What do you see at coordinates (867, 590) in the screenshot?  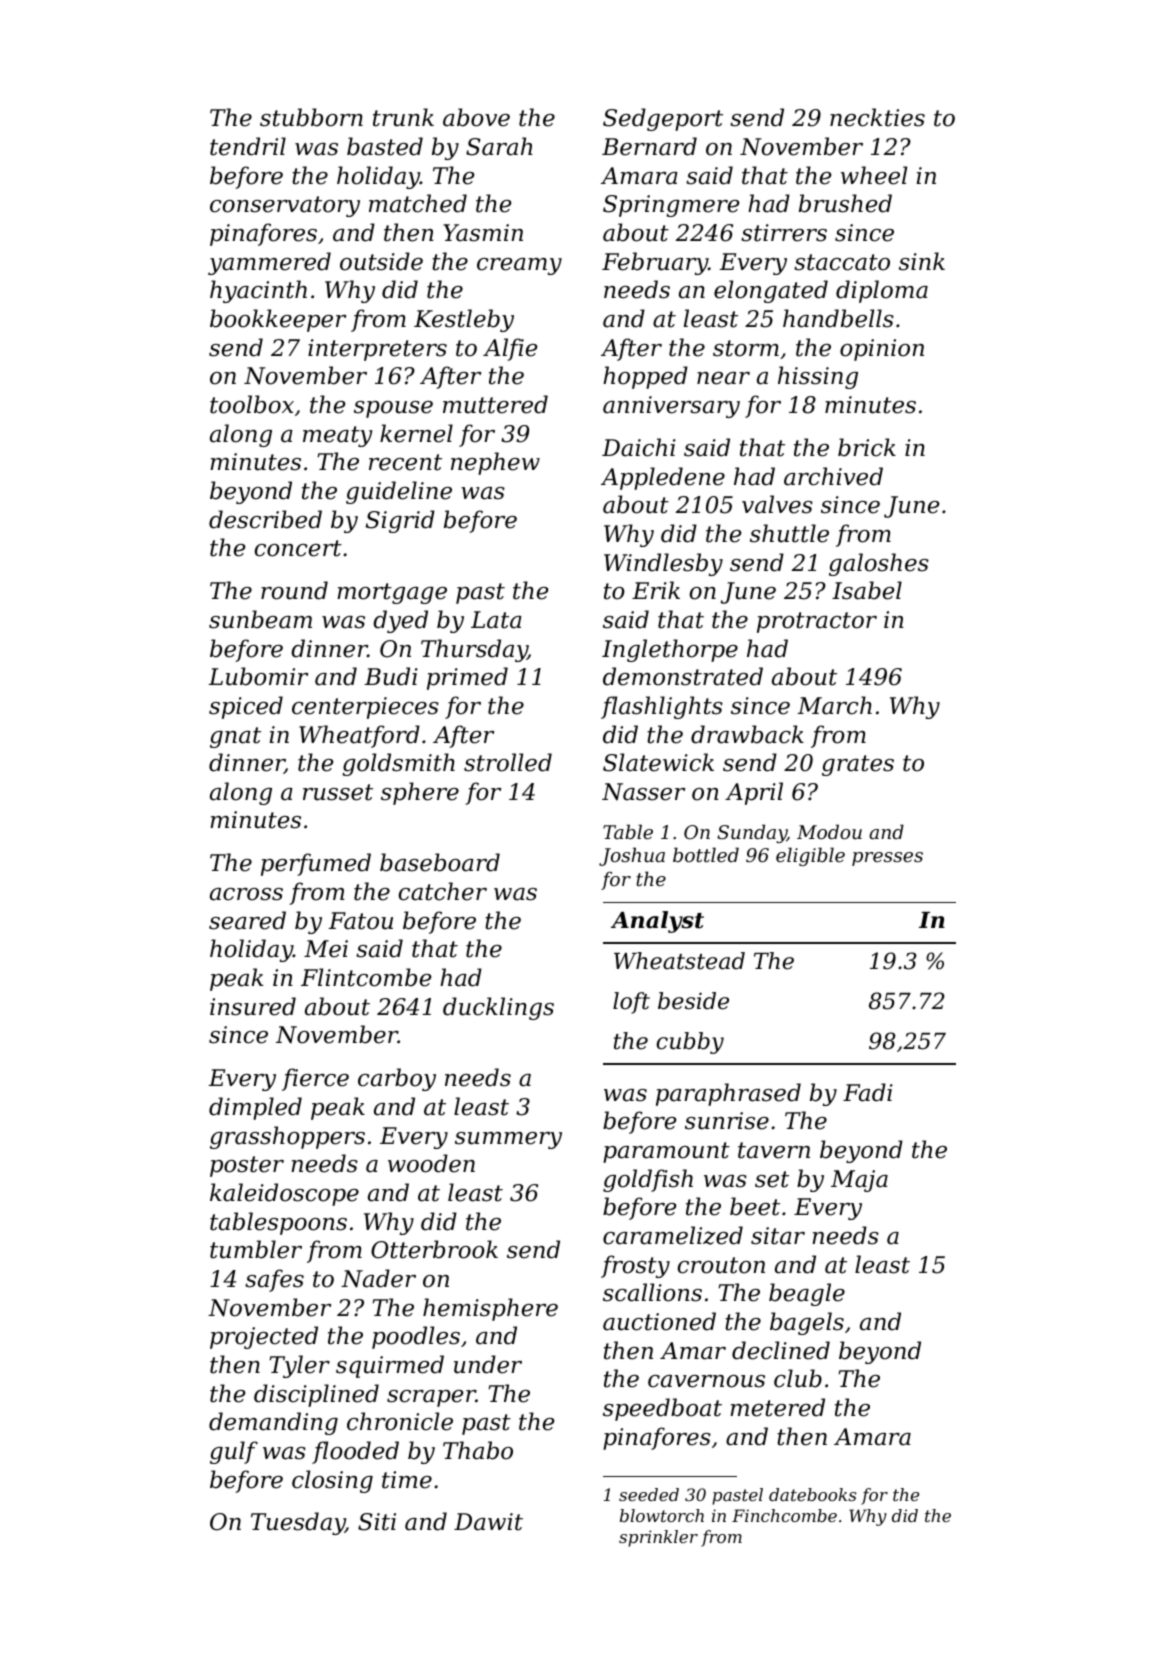 I see `Isabel` at bounding box center [867, 590].
